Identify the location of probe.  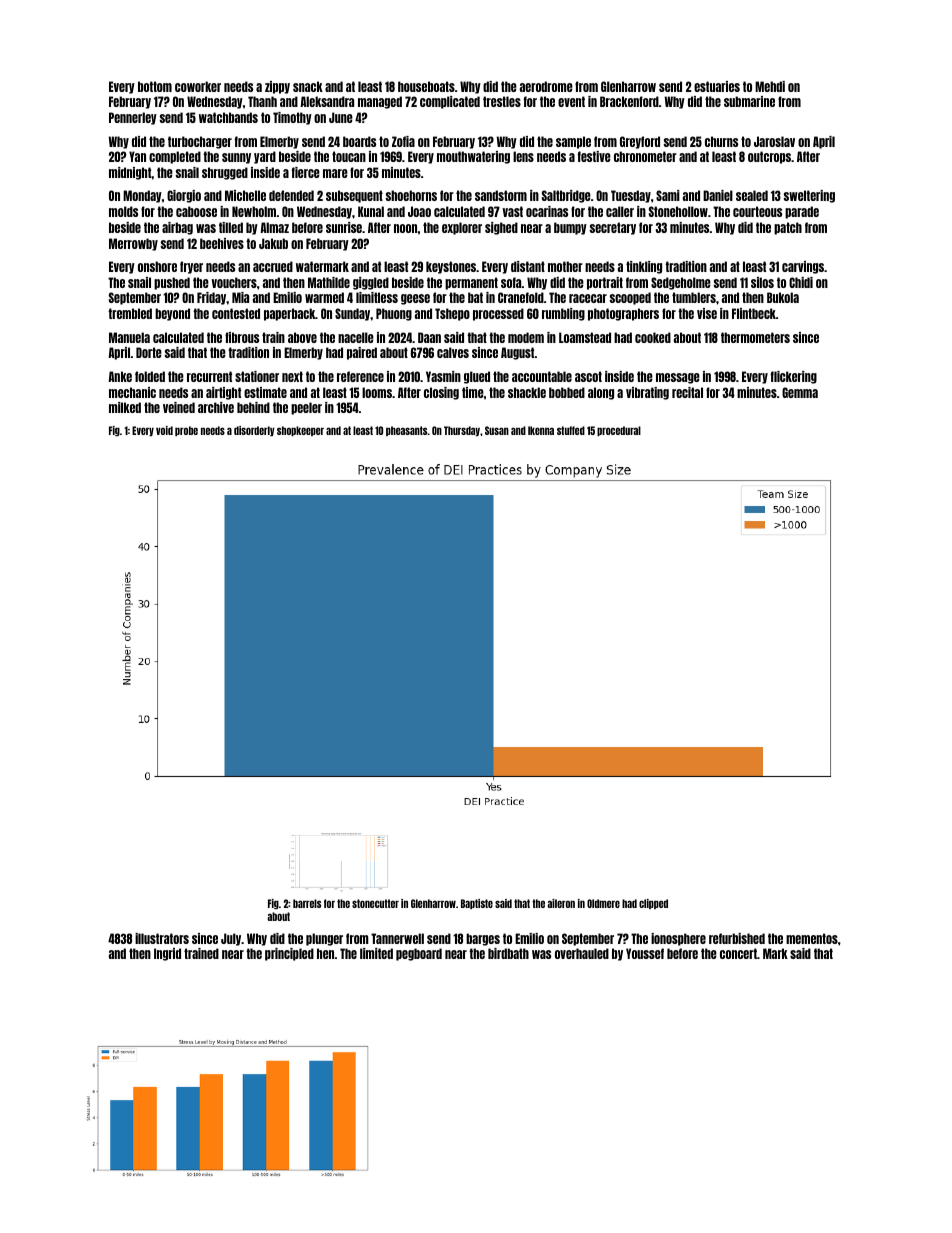
(186, 431).
